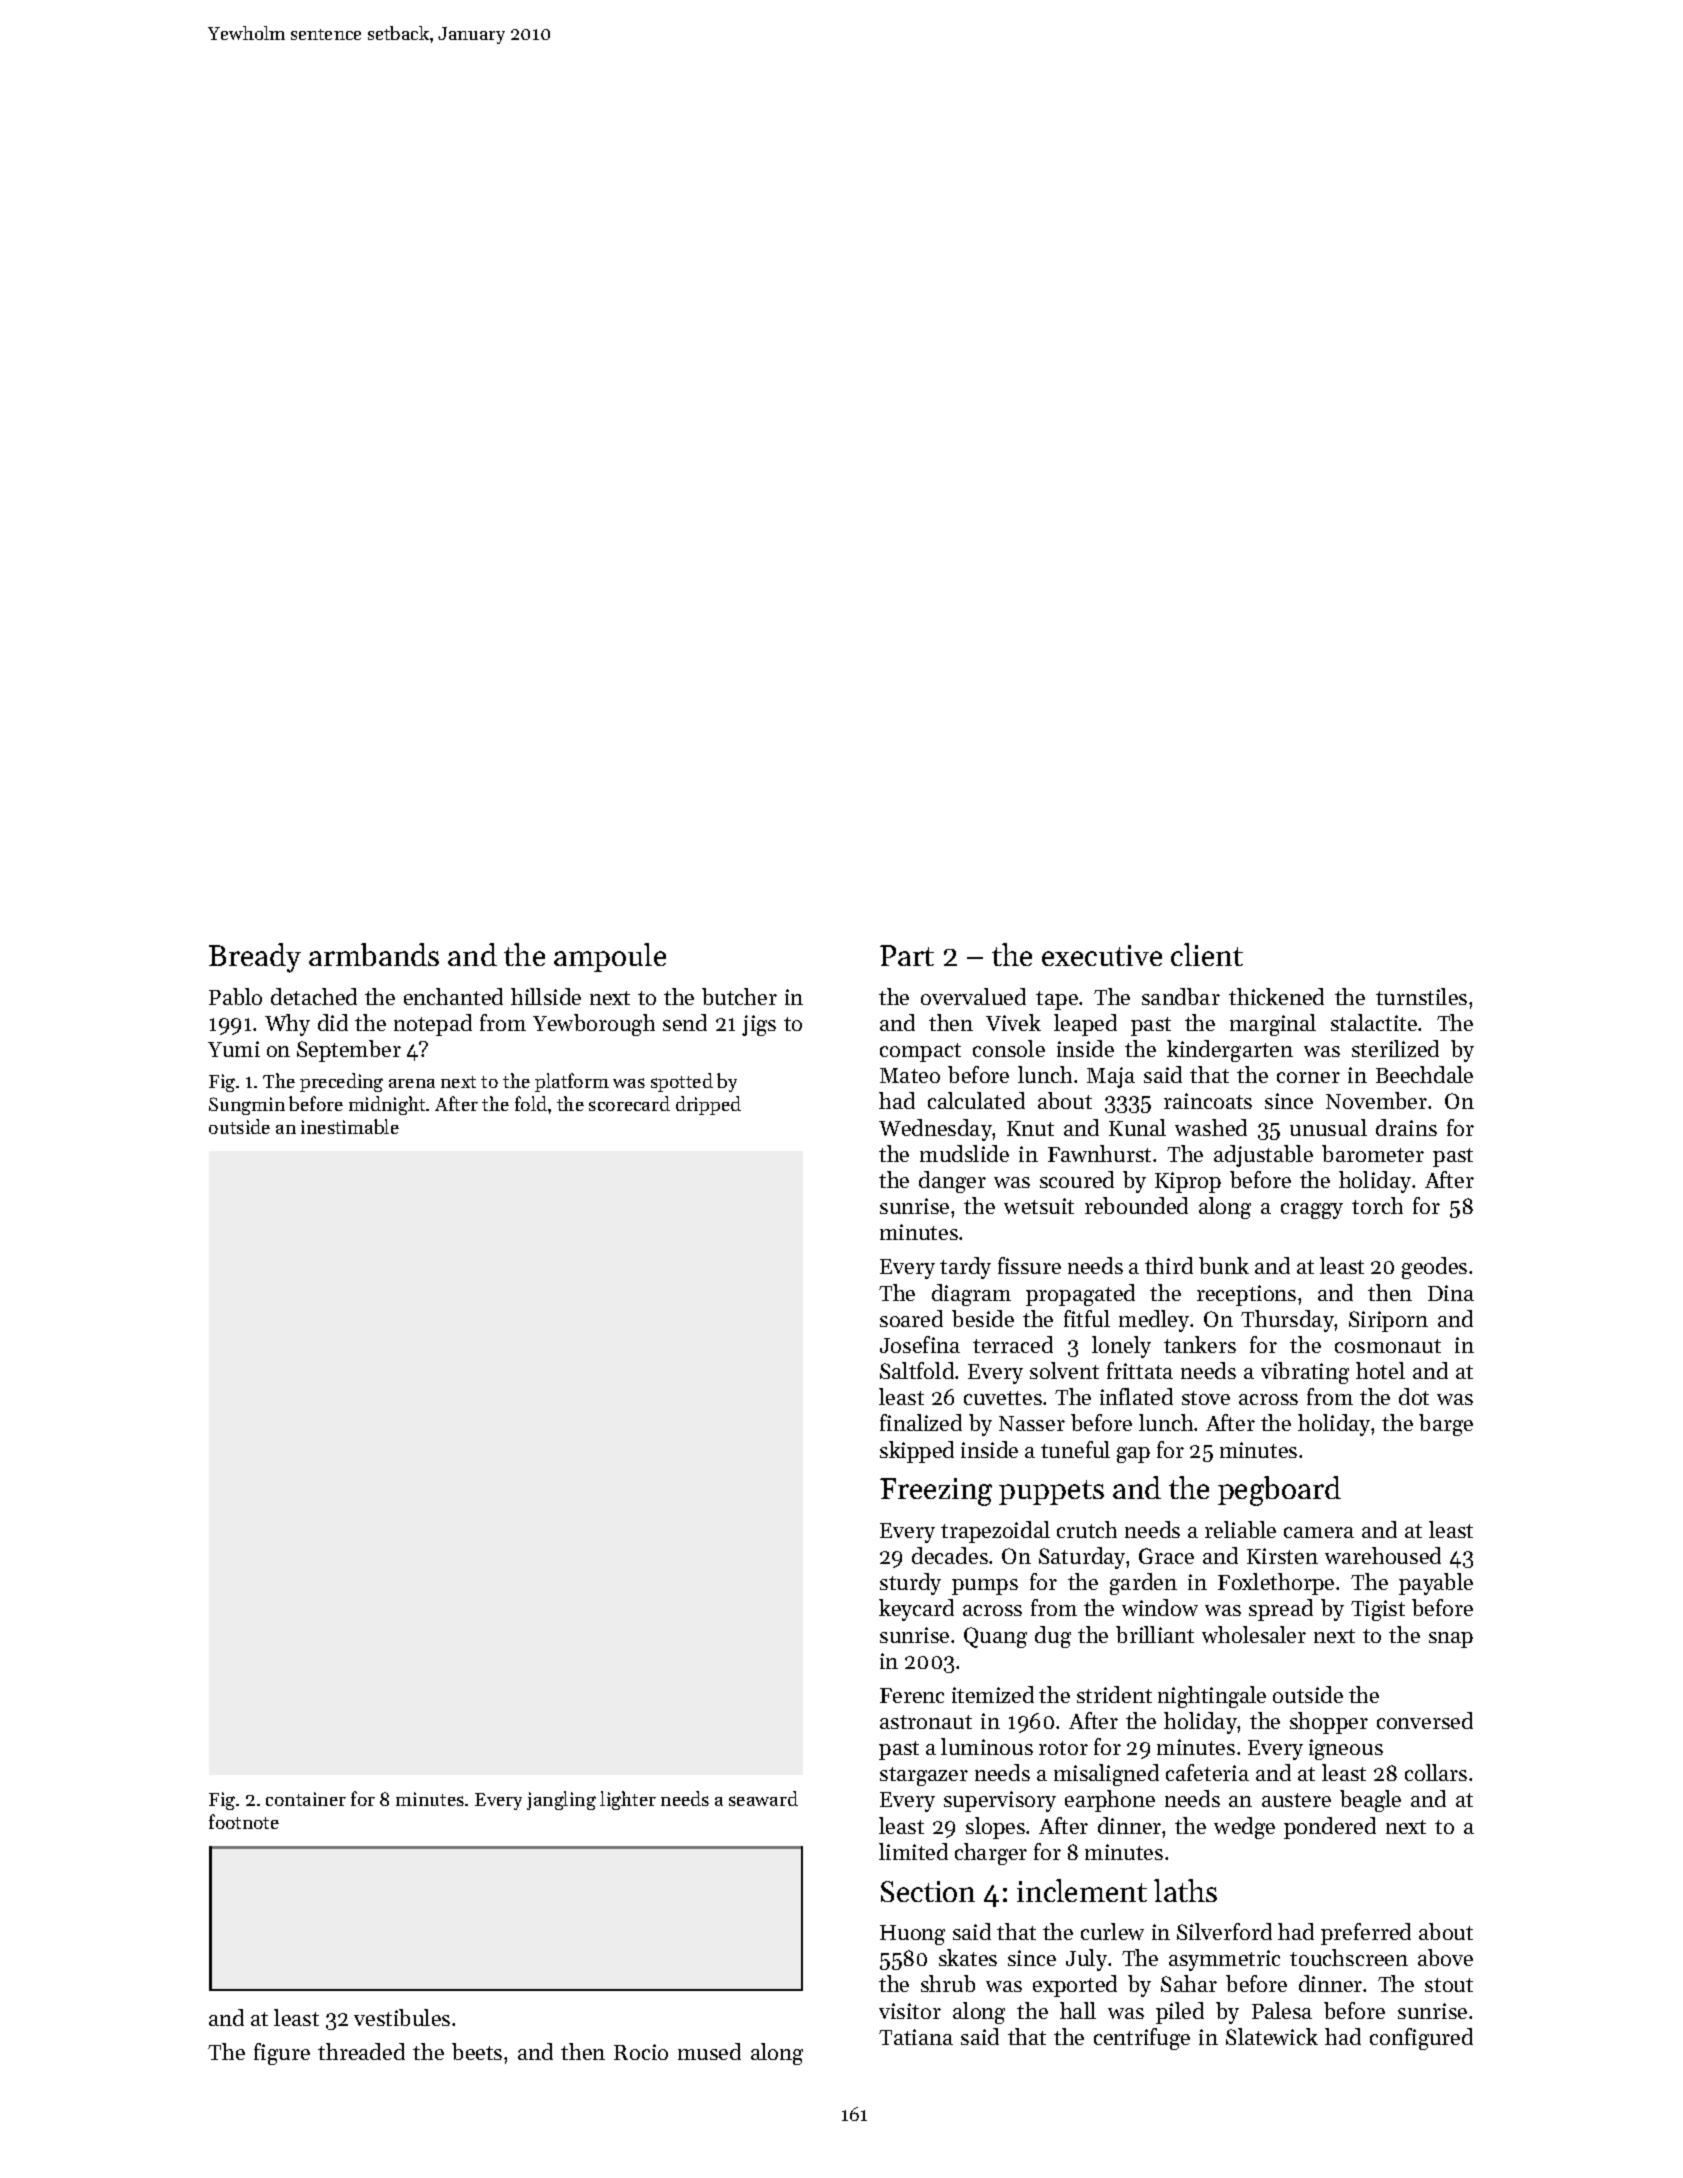 The image size is (1683, 2178). I want to click on Bready, so click(255, 958).
